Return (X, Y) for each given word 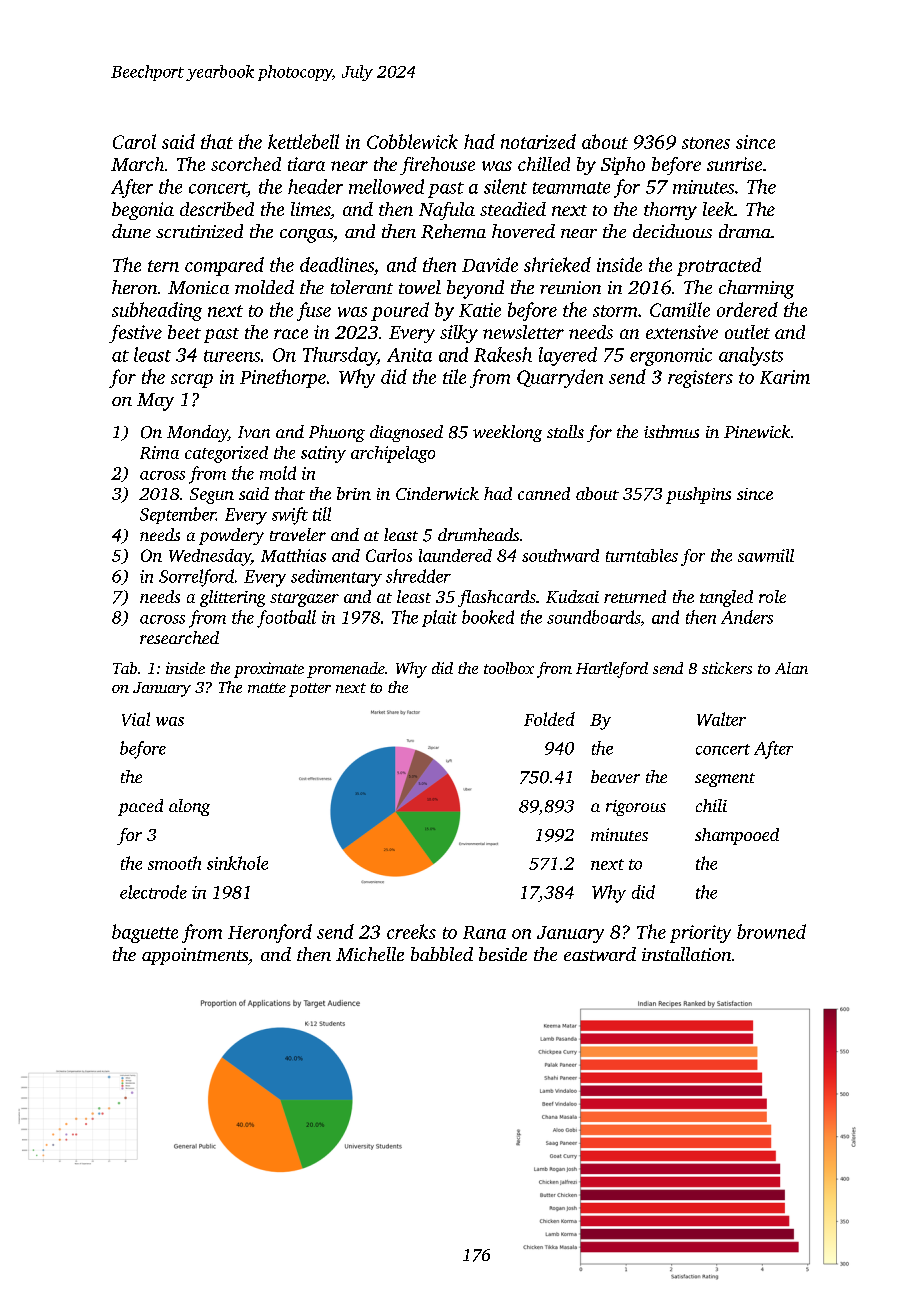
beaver (615, 776)
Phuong (337, 433)
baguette (145, 933)
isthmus (671, 431)
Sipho (623, 166)
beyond (475, 289)
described (217, 209)
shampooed (737, 836)
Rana (484, 932)
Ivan (254, 432)
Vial (136, 719)
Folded (549, 719)
